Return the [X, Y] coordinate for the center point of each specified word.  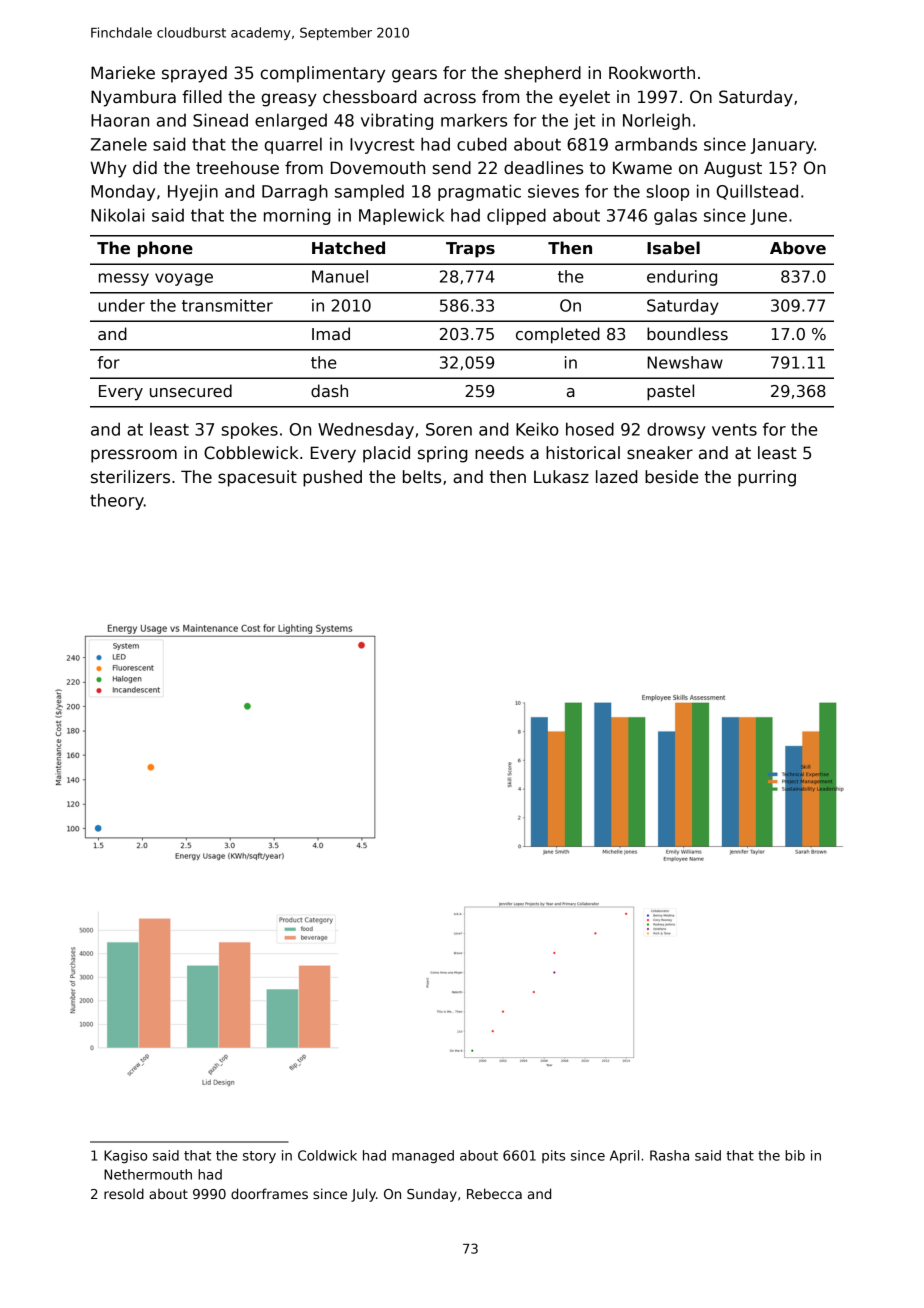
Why [108, 169]
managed [423, 1157]
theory [117, 501]
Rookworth [652, 73]
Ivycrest [382, 146]
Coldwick [327, 1155]
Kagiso [125, 1157]
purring [767, 478]
